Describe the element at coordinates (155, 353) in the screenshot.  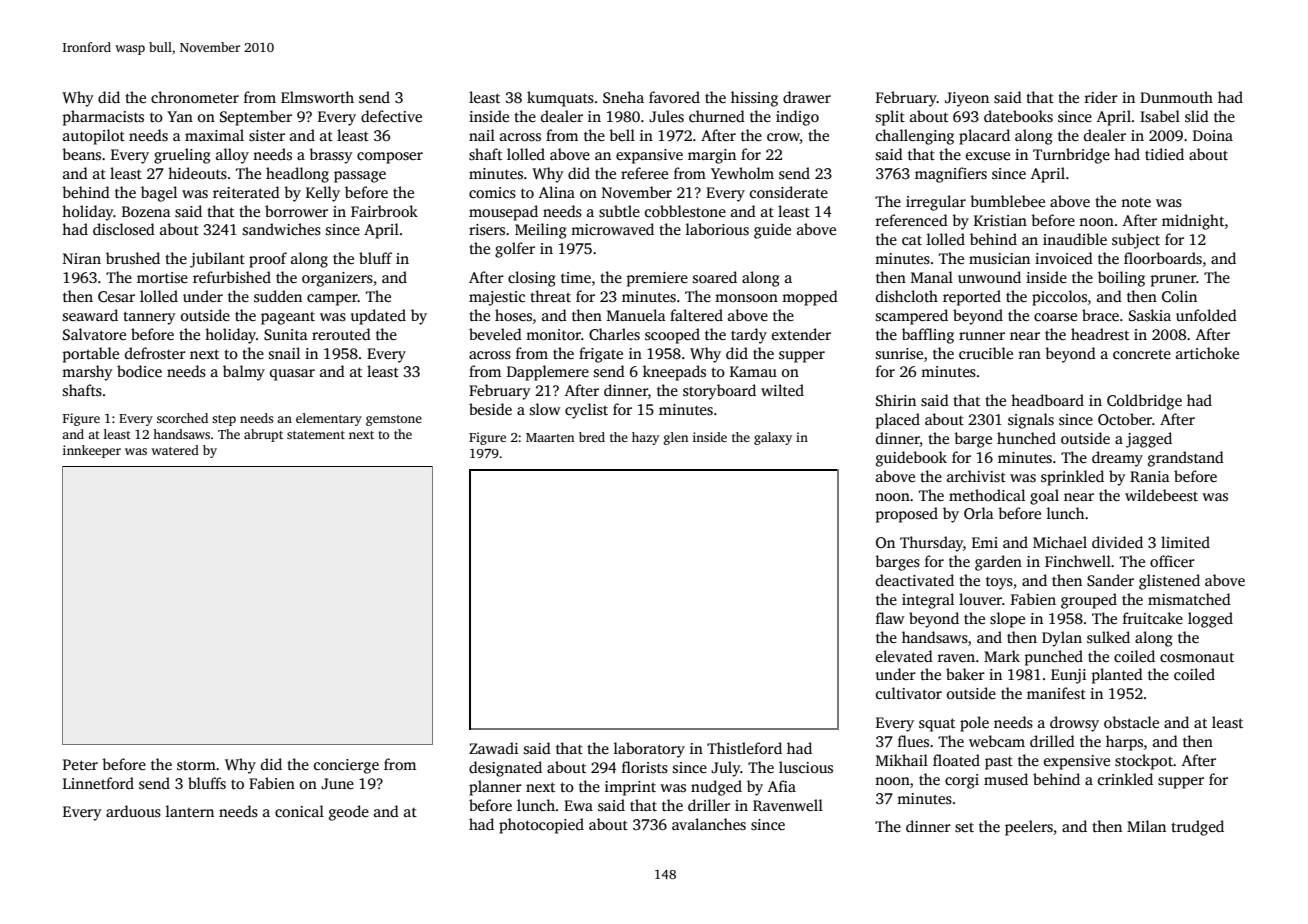
I see `defroster` at that location.
